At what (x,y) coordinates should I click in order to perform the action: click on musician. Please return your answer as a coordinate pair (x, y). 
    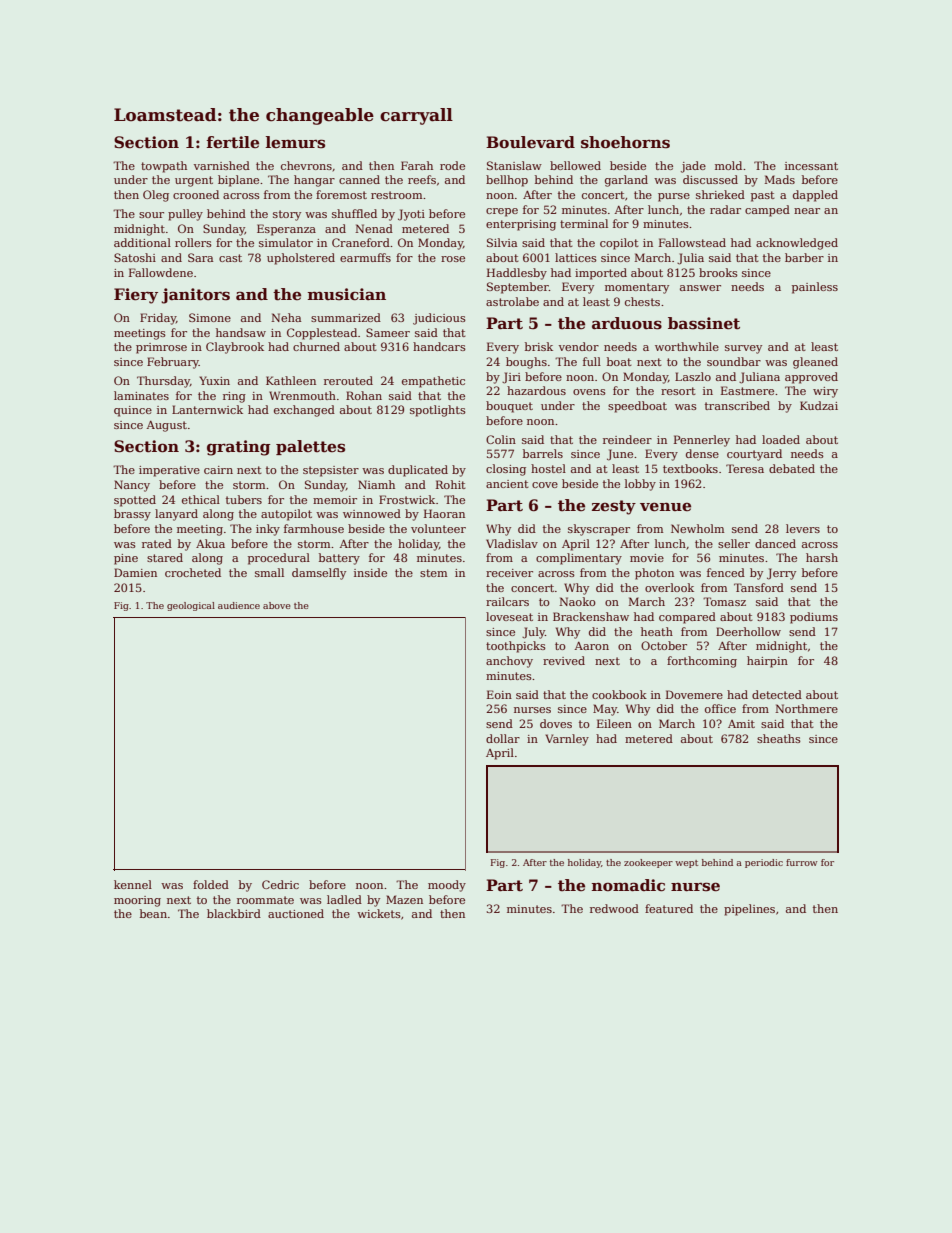
    Looking at the image, I should click on (347, 294).
